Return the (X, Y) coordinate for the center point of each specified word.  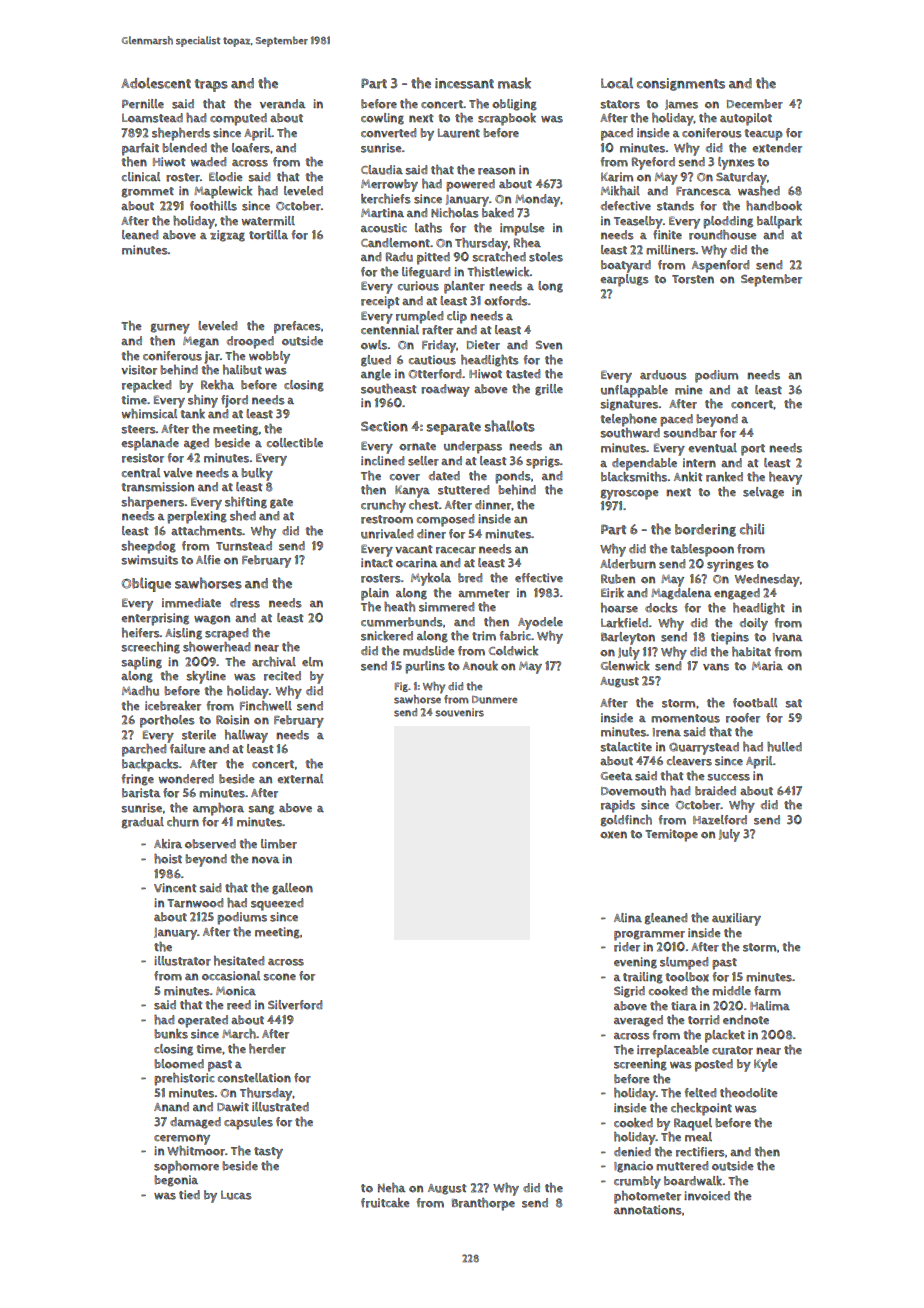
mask (514, 83)
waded (208, 162)
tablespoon (702, 550)
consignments (681, 84)
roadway (445, 390)
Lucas (236, 1195)
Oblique (146, 584)
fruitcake (385, 1203)
